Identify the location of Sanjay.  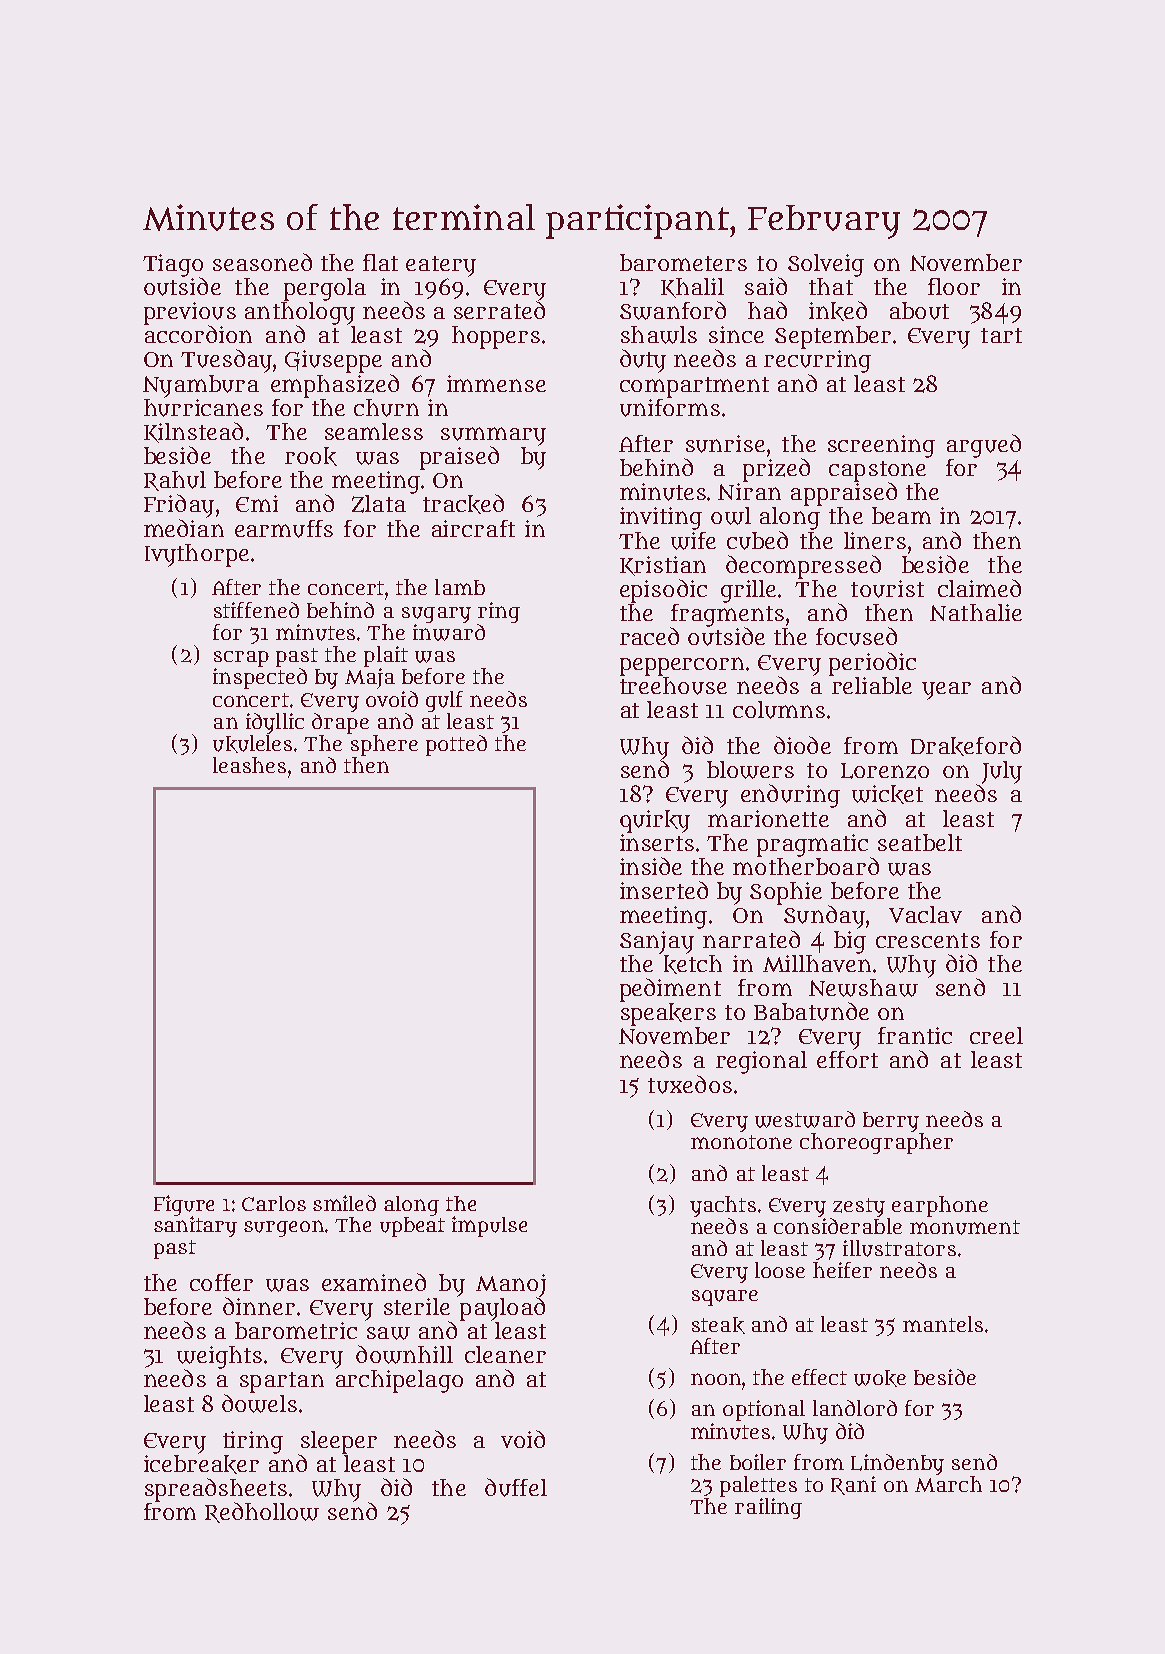
(657, 942).
